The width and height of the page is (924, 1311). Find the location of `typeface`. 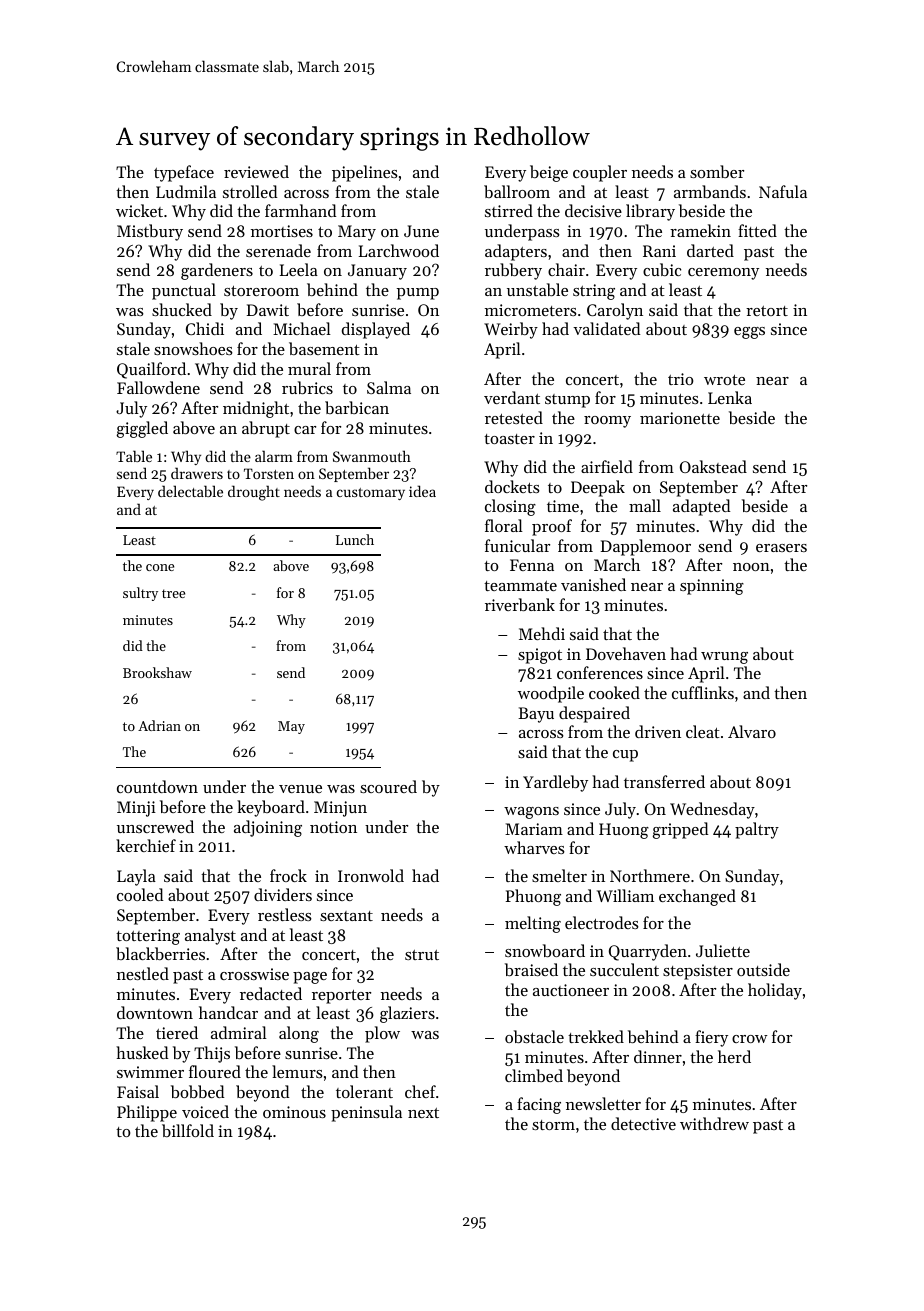

typeface is located at coordinates (184, 173).
